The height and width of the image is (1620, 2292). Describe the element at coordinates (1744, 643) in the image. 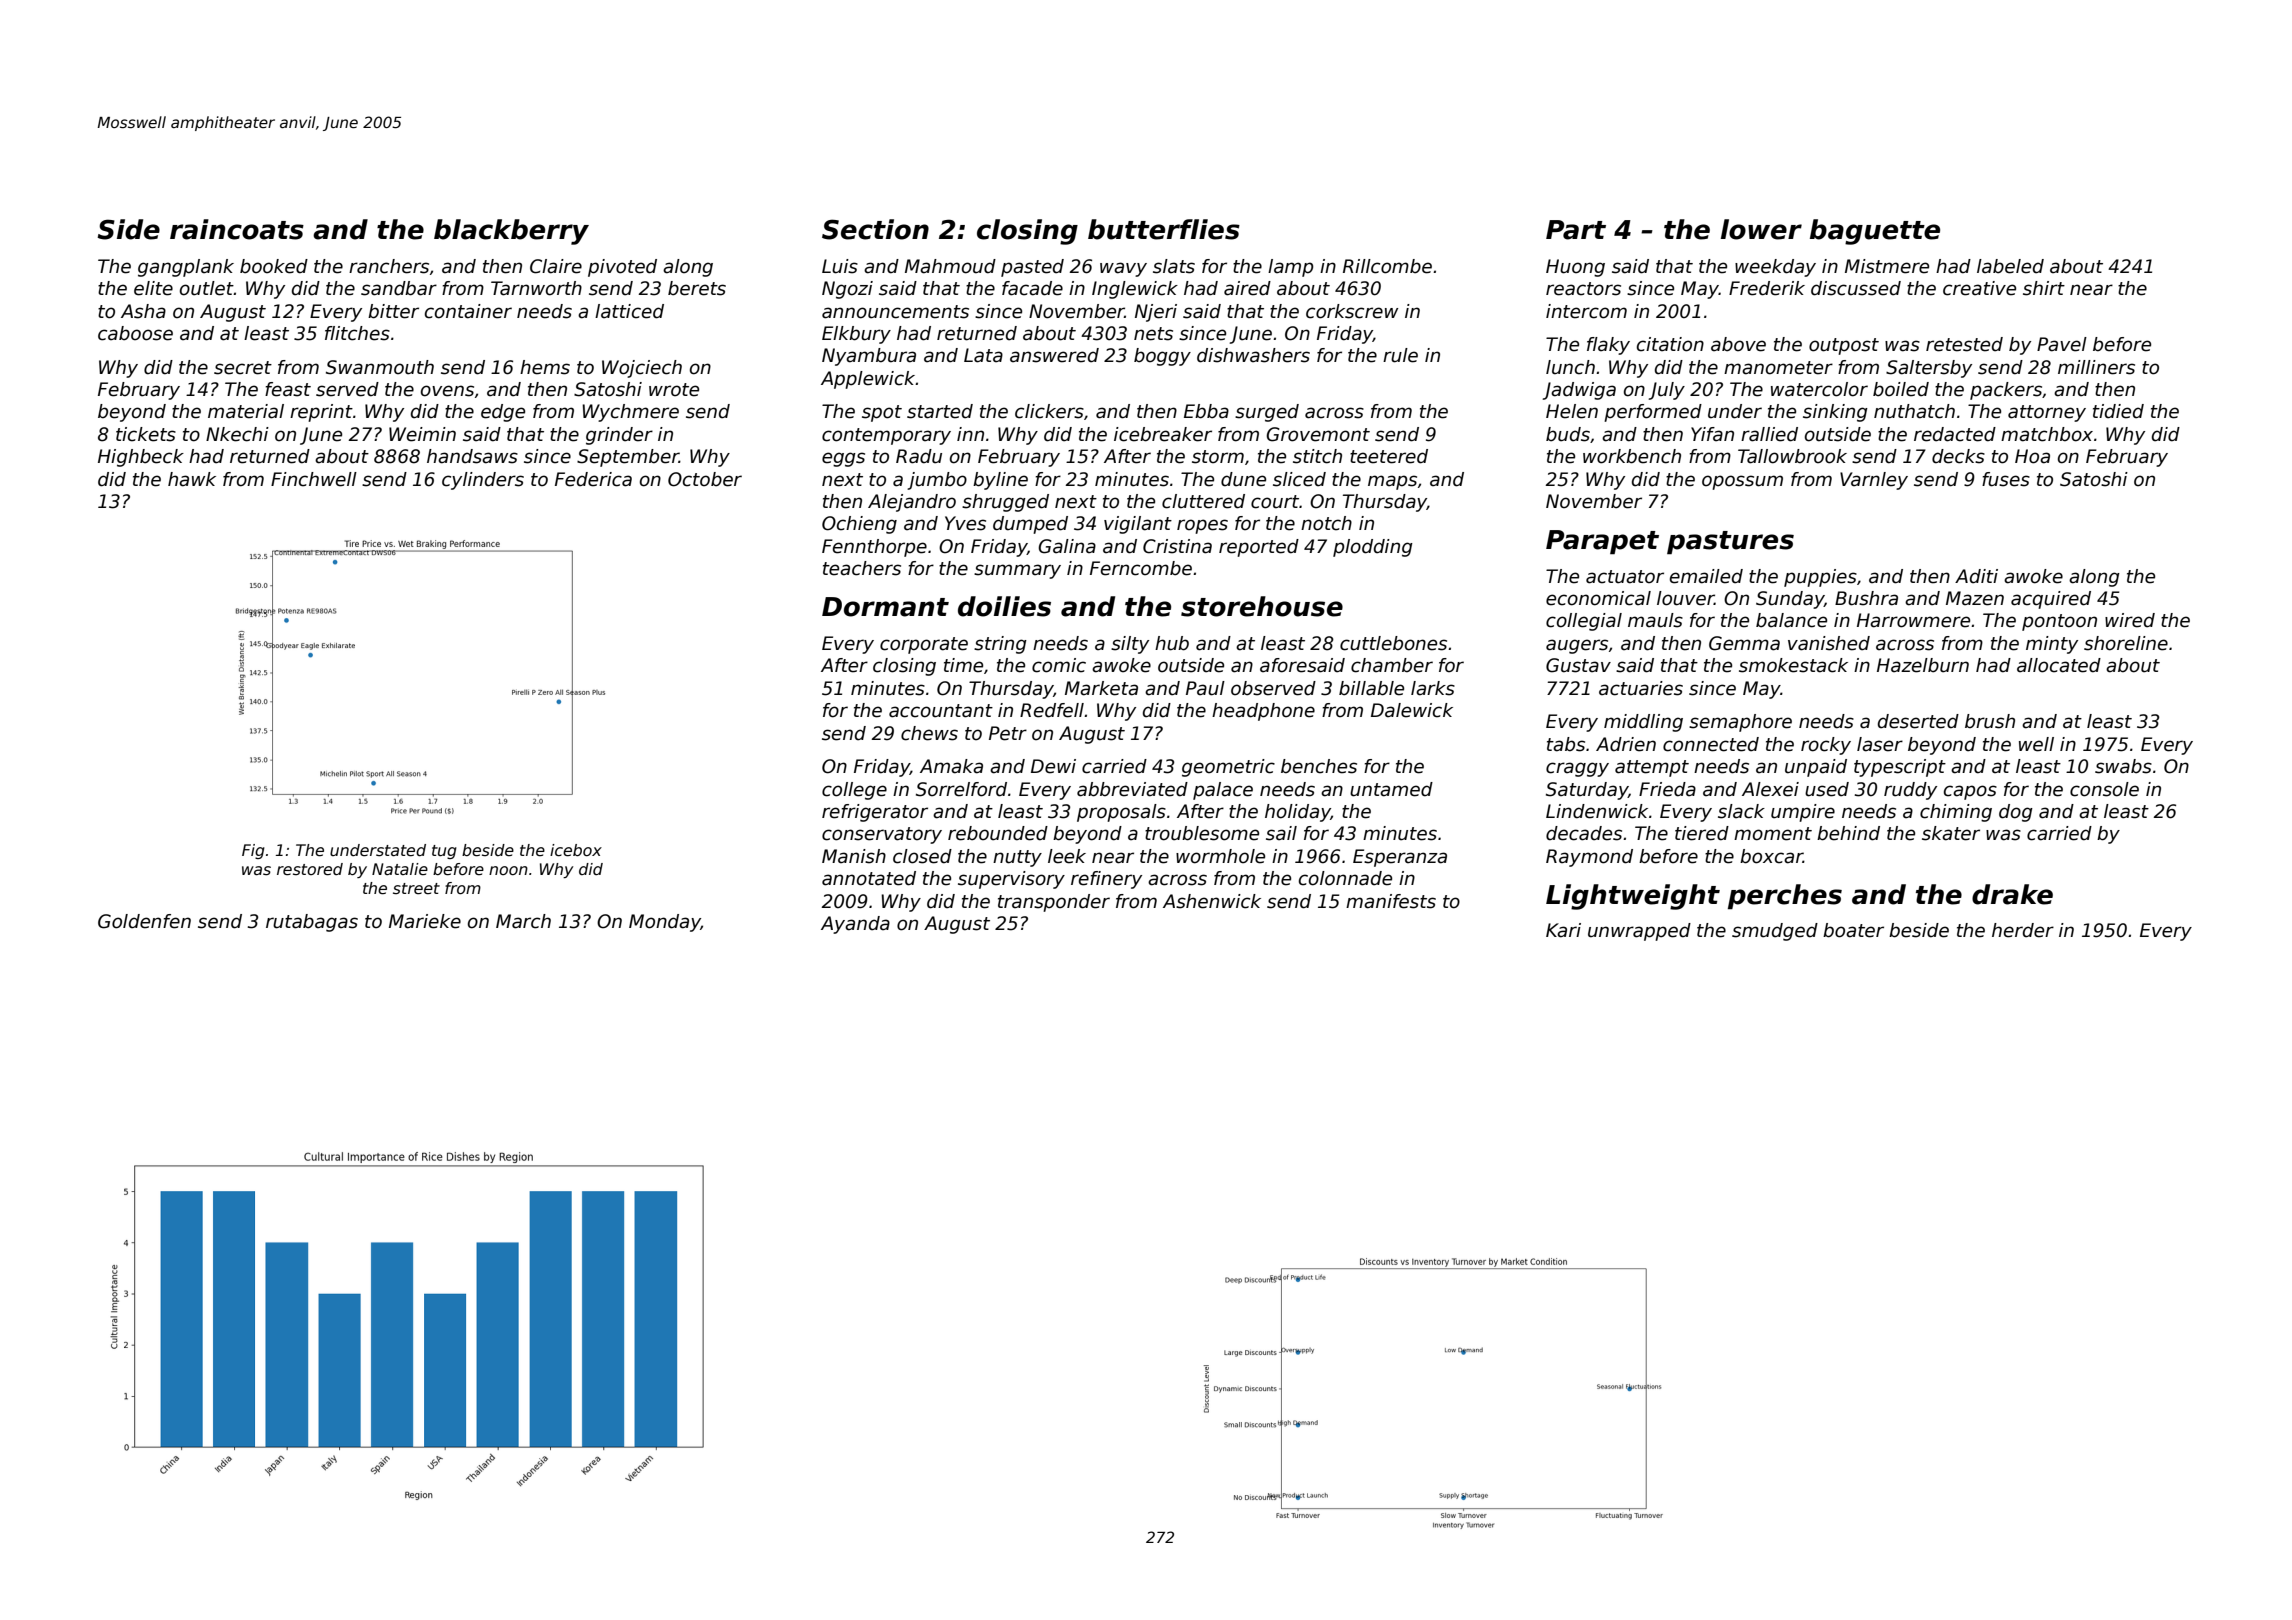

I see `Gemma` at that location.
